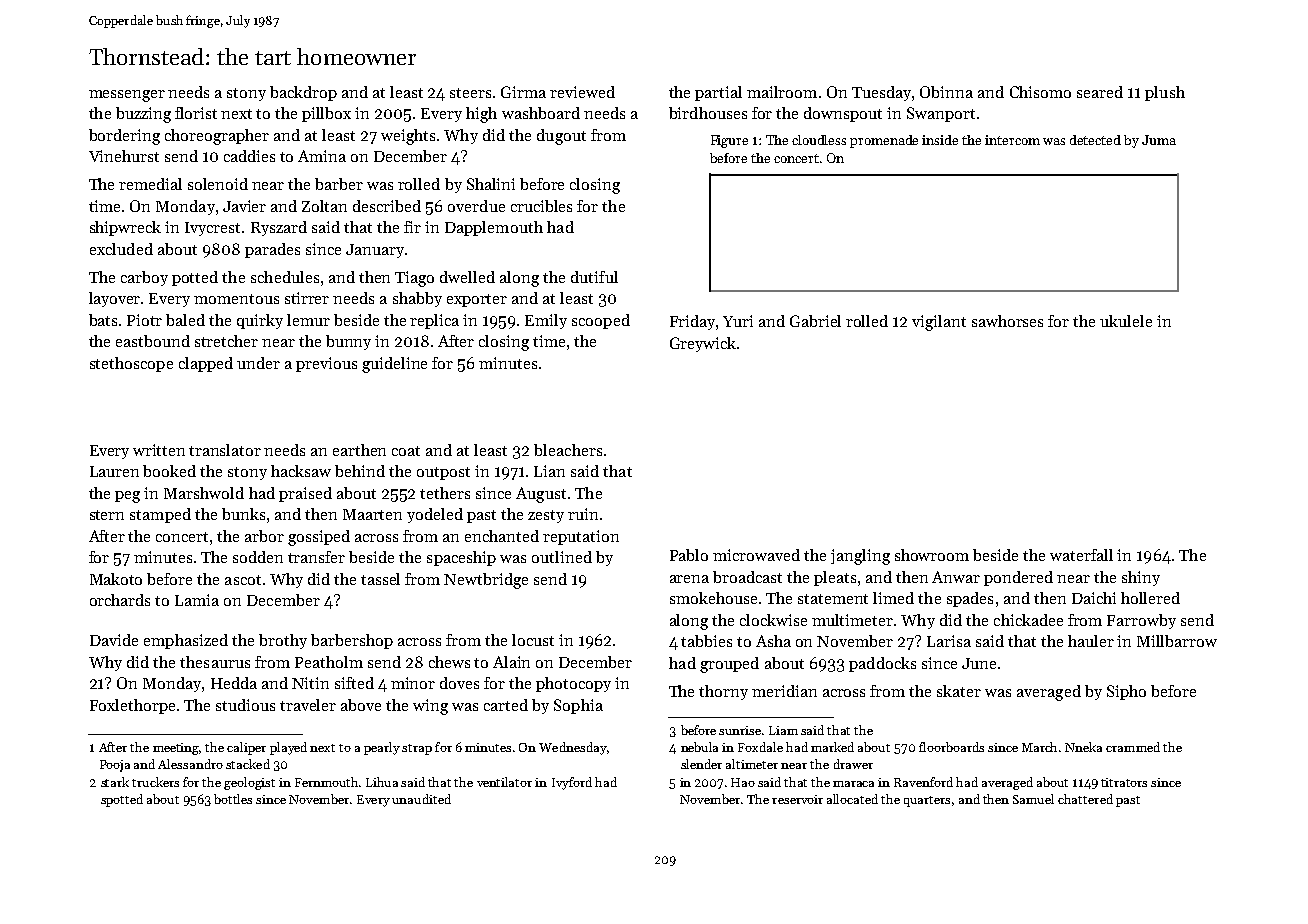  Describe the element at coordinates (206, 364) in the image. I see `clapped` at that location.
